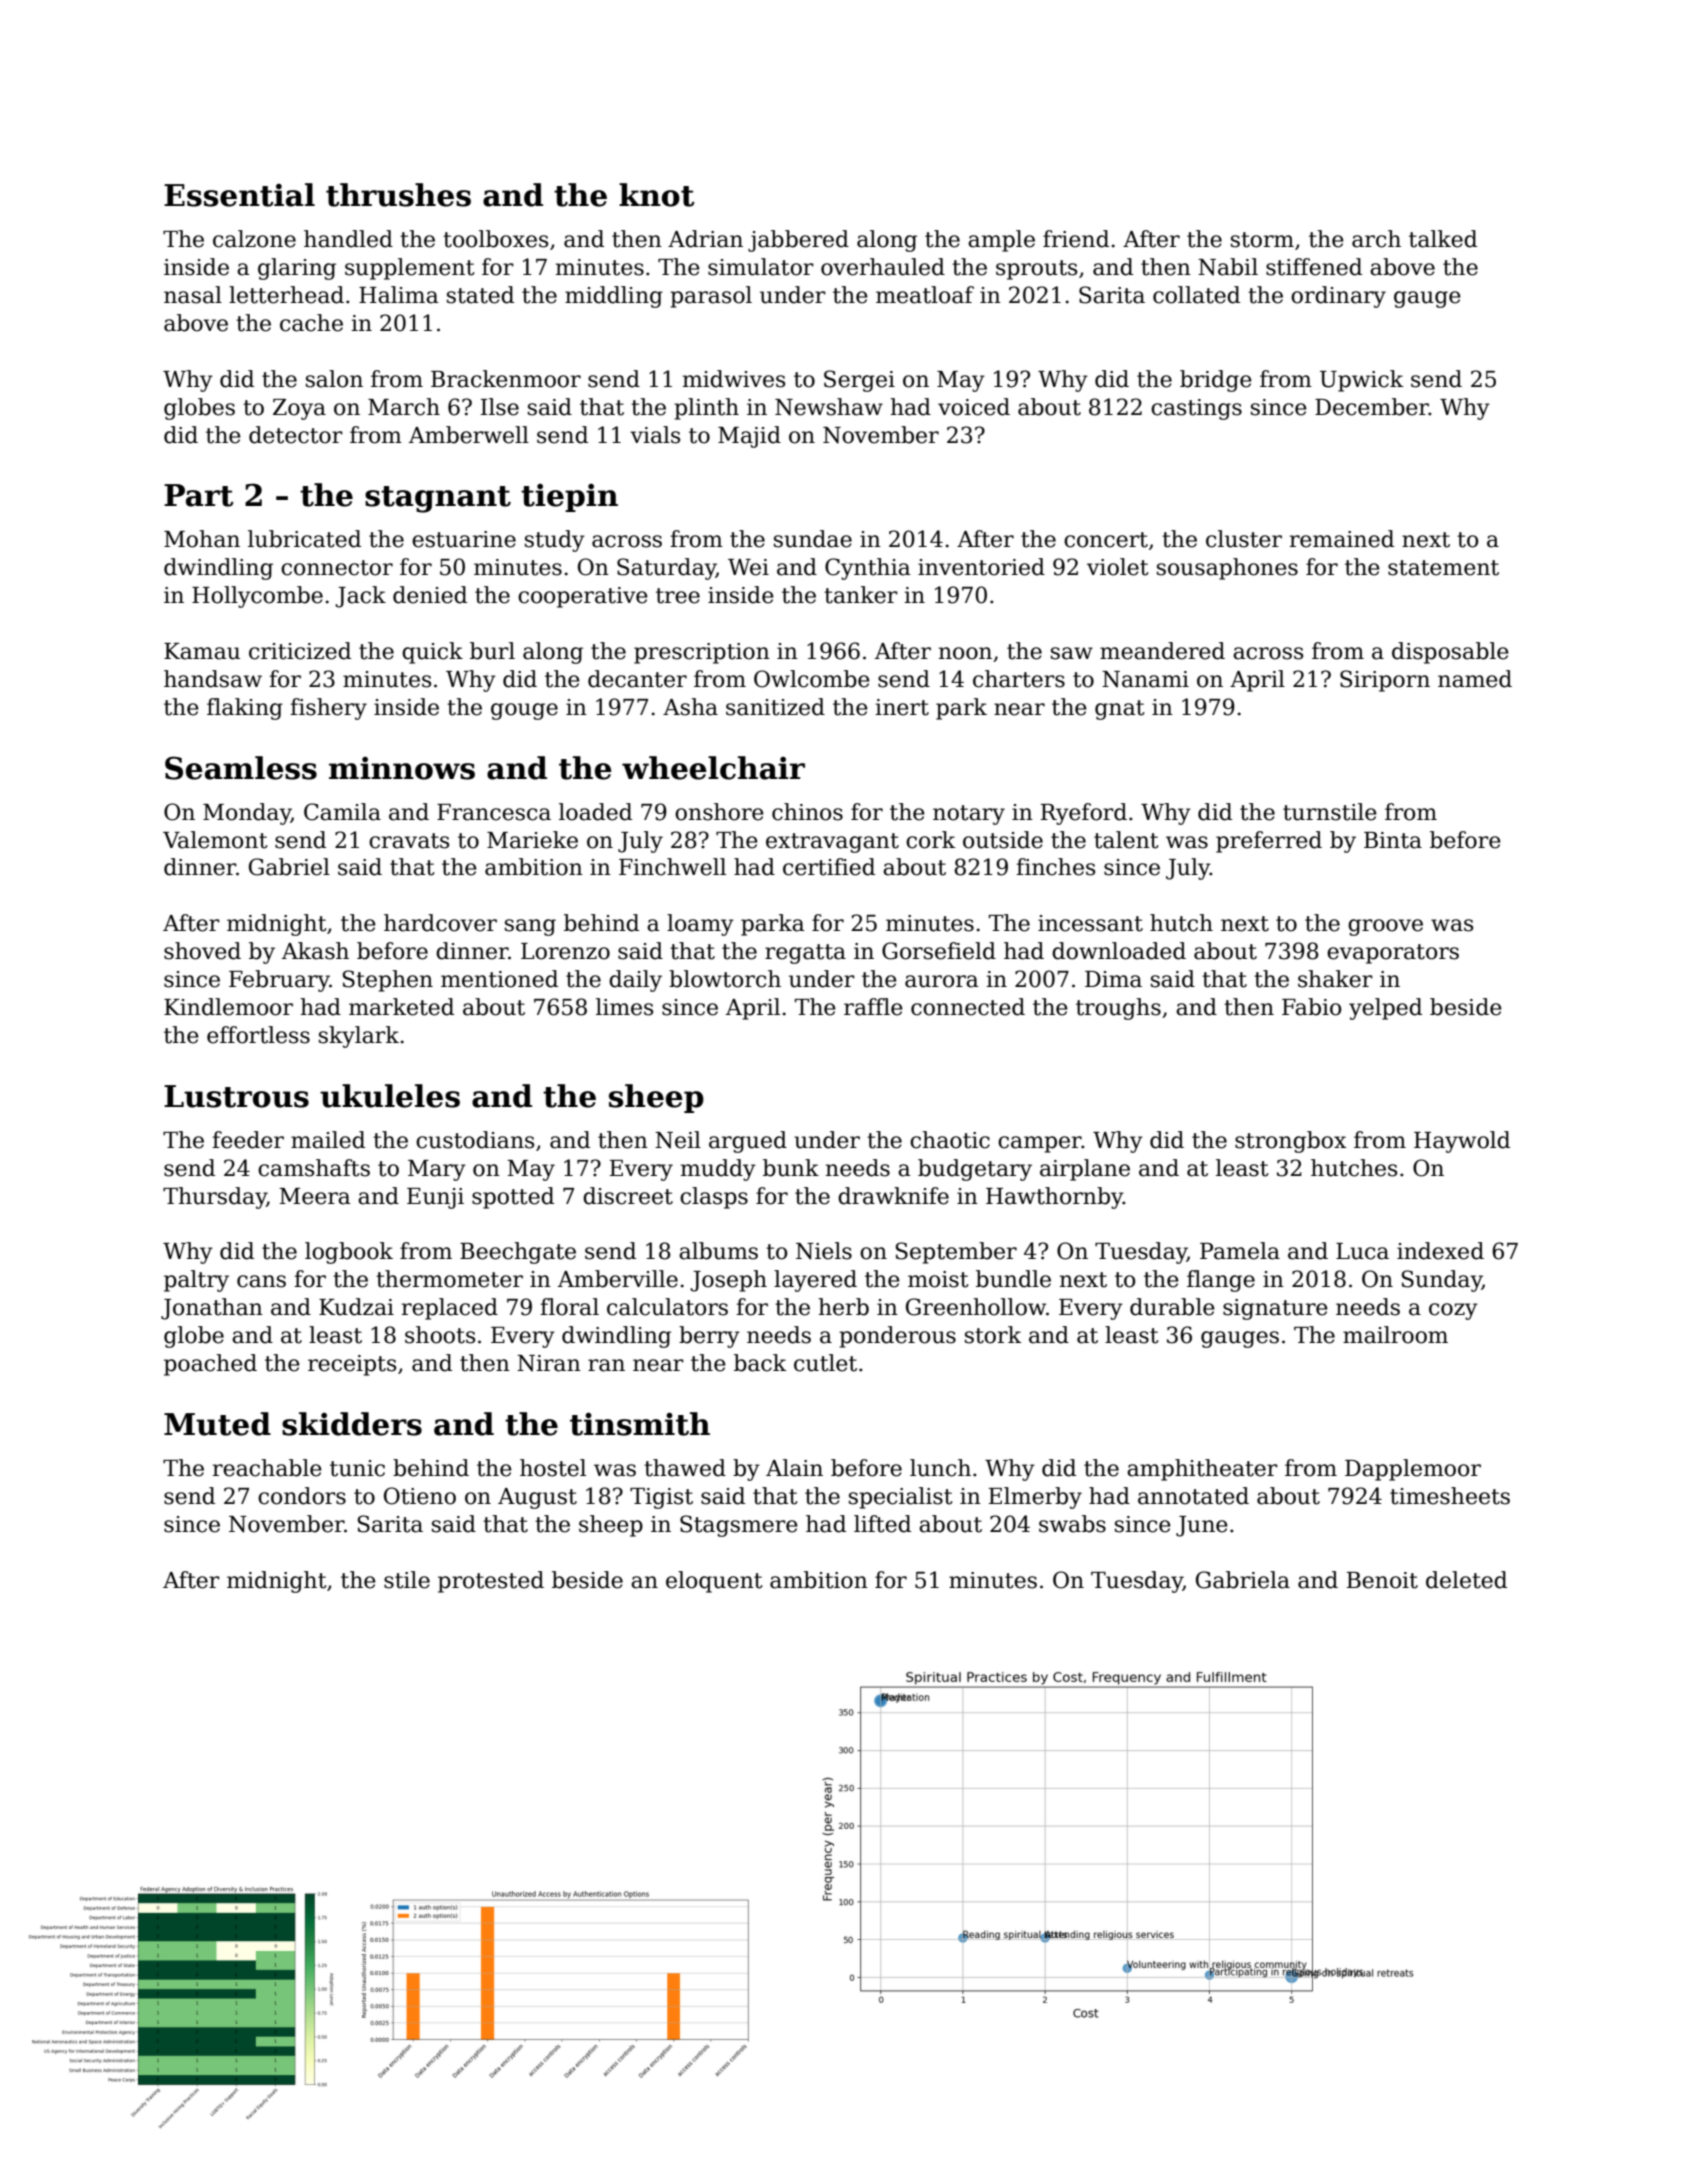 The width and height of the screenshot is (1683, 2178). What do you see at coordinates (296, 435) in the screenshot?
I see `detector` at bounding box center [296, 435].
